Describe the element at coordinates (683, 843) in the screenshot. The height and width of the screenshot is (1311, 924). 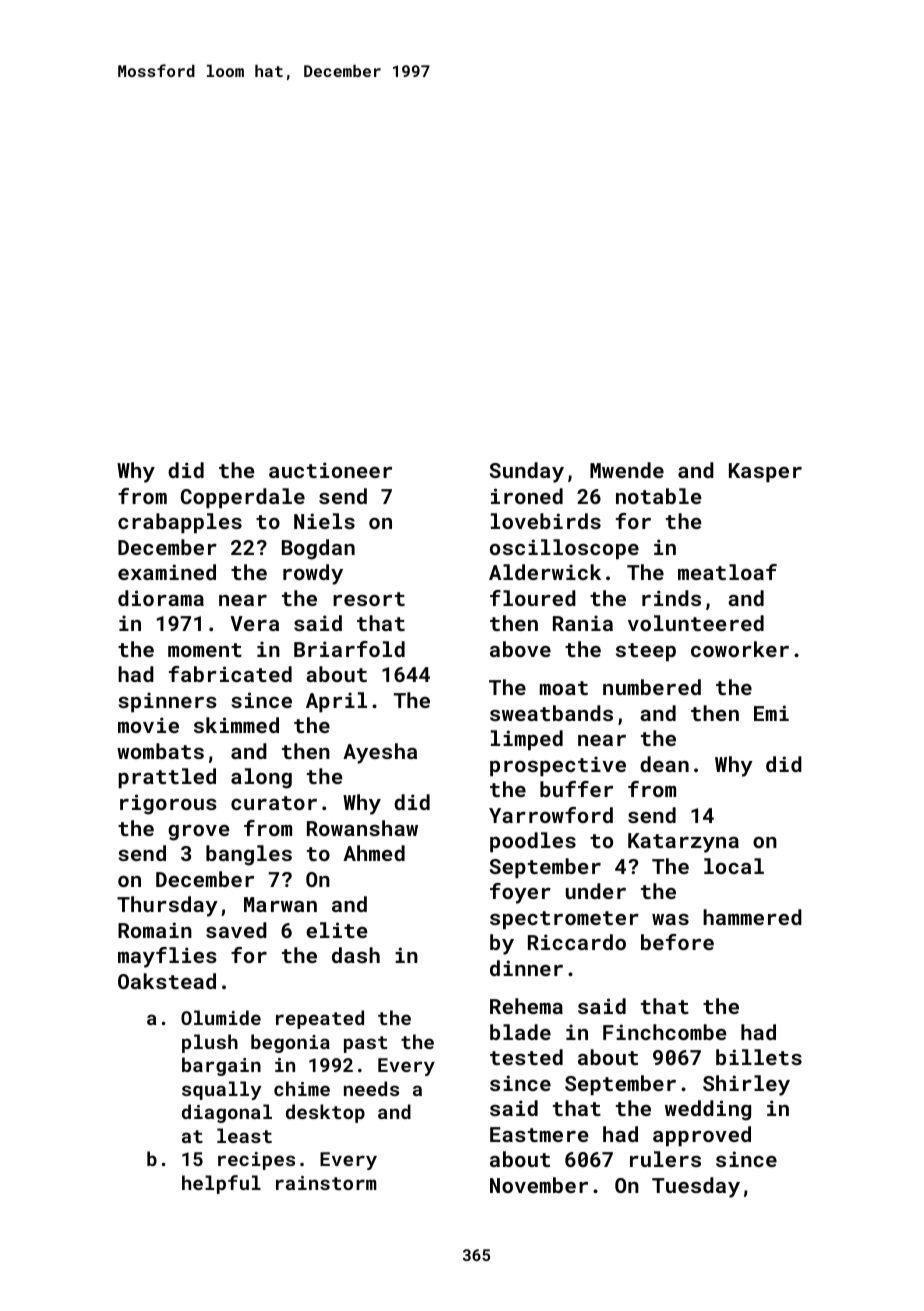
I see `Katarzyna` at that location.
